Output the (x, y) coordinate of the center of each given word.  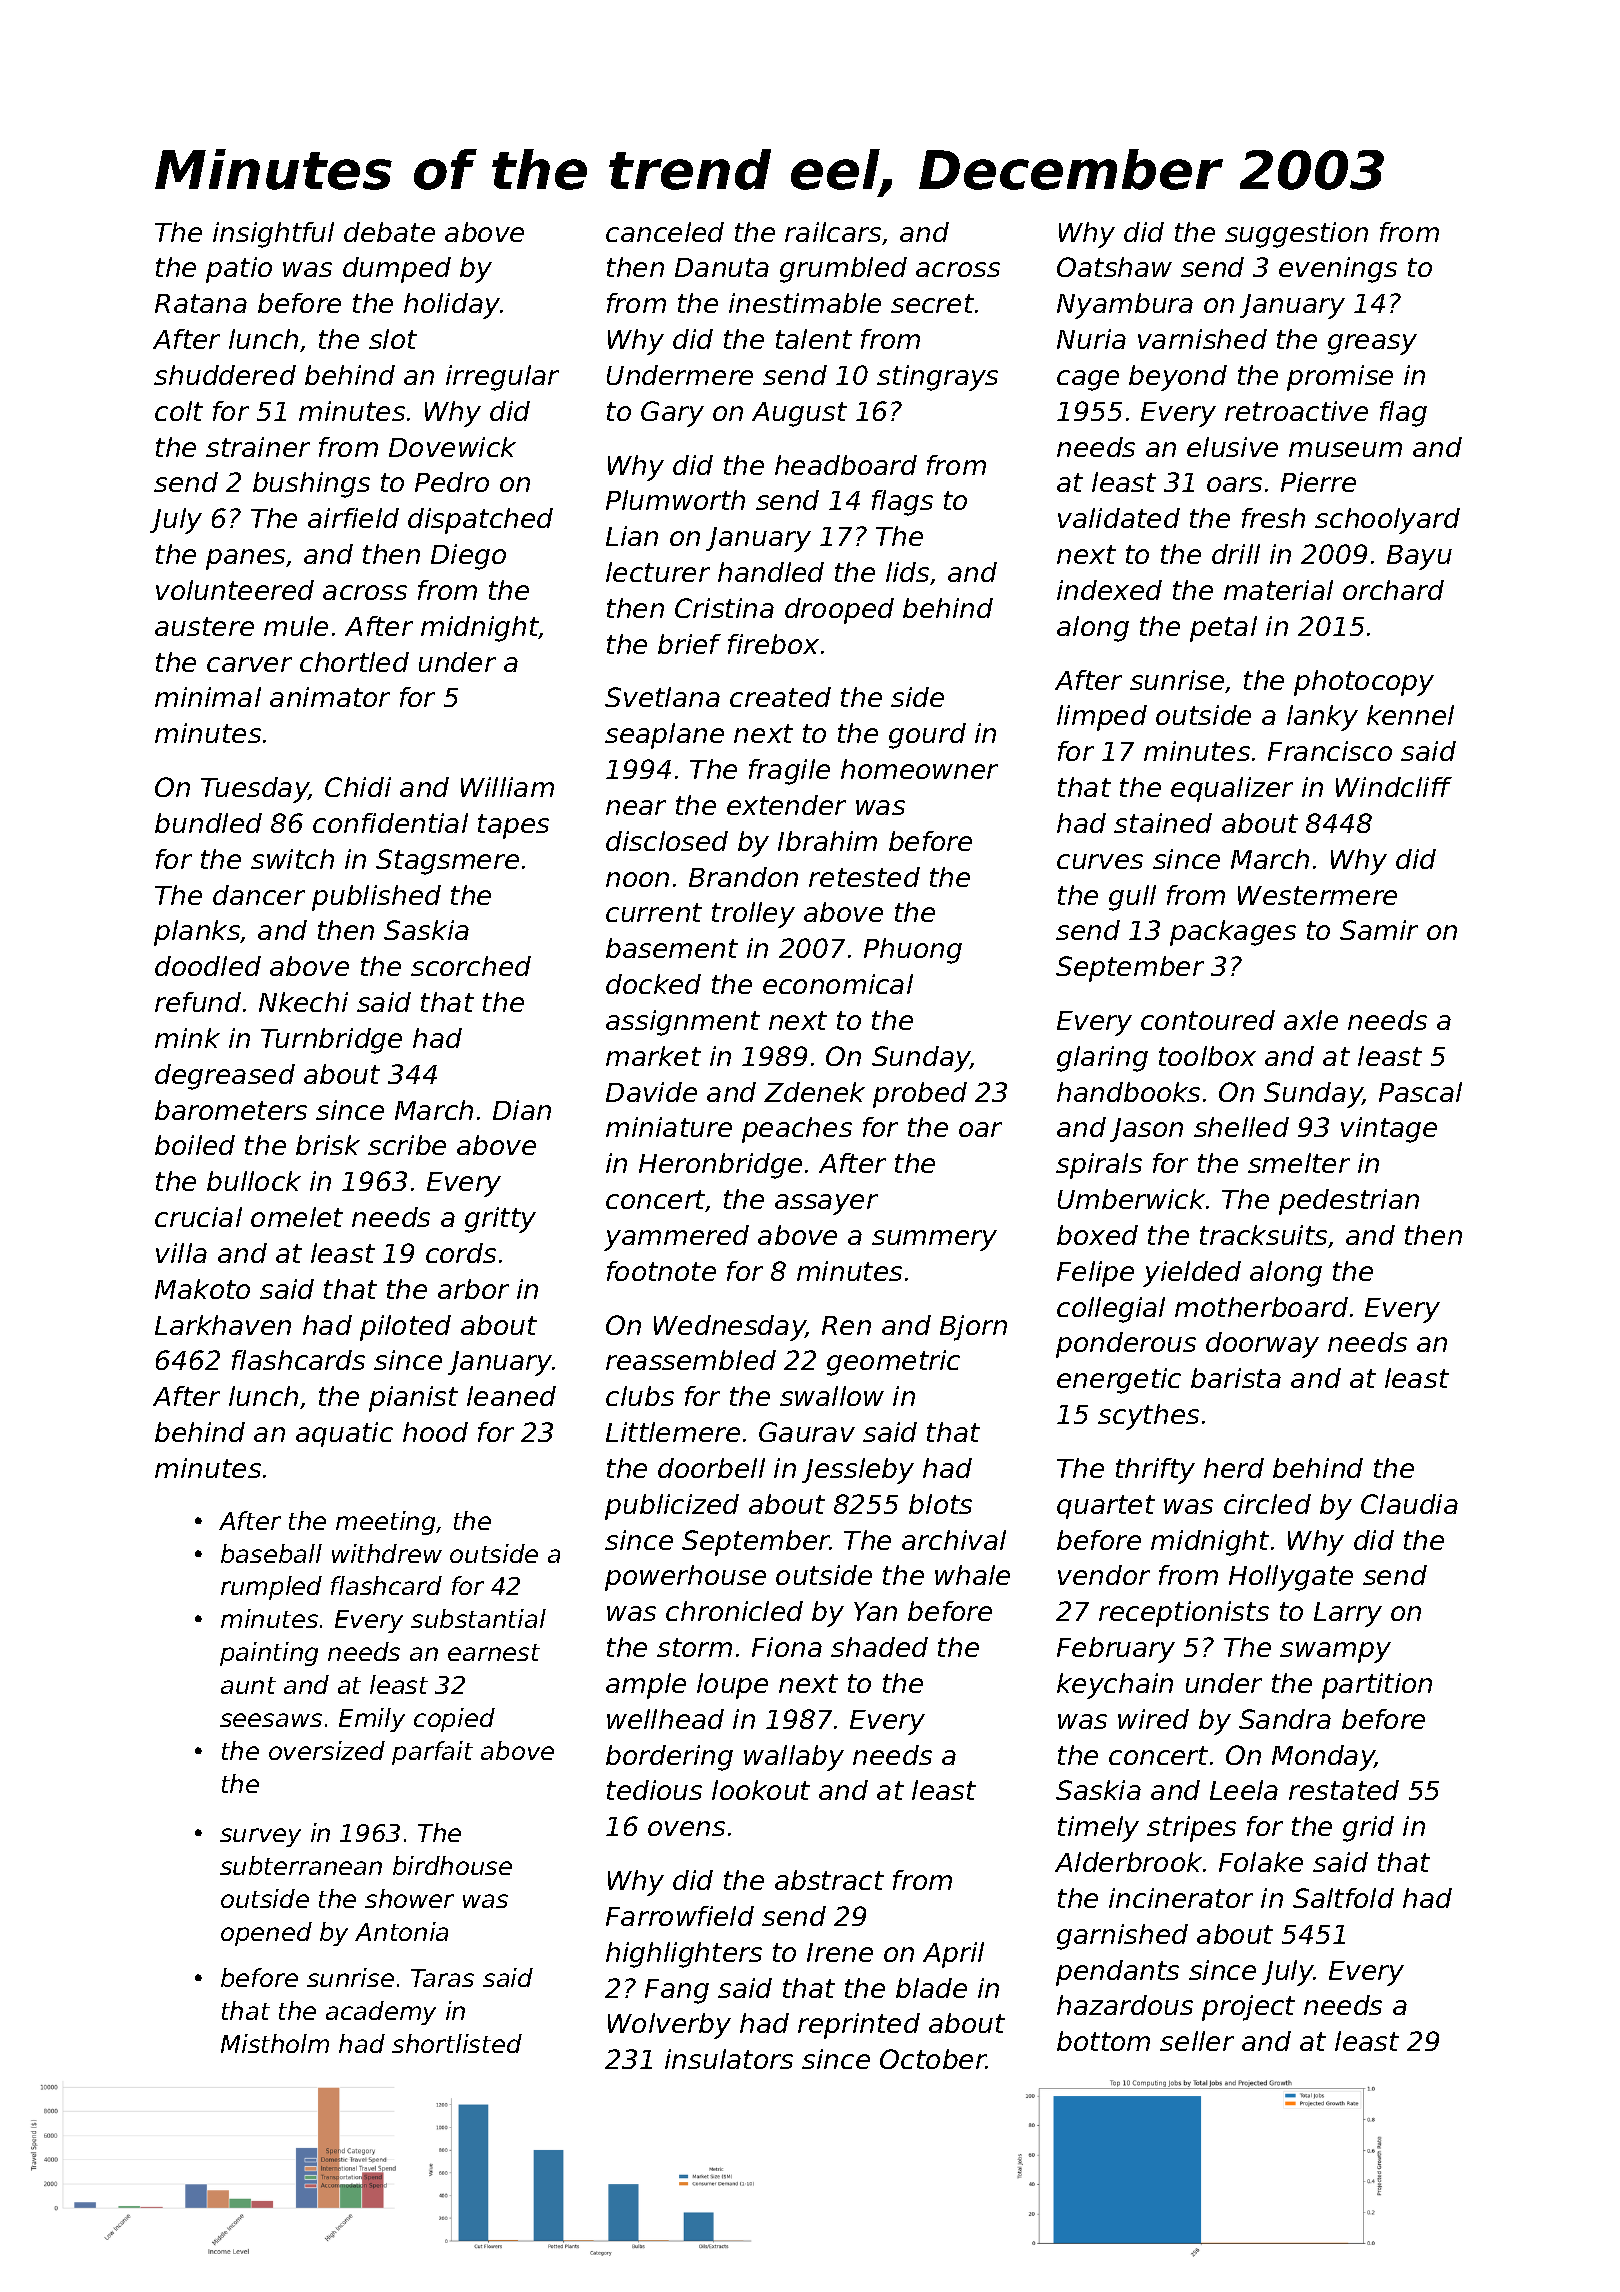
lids (907, 572)
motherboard (1261, 1307)
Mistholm (275, 2043)
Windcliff (1394, 787)
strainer (258, 447)
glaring (1102, 1059)
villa (181, 1253)
